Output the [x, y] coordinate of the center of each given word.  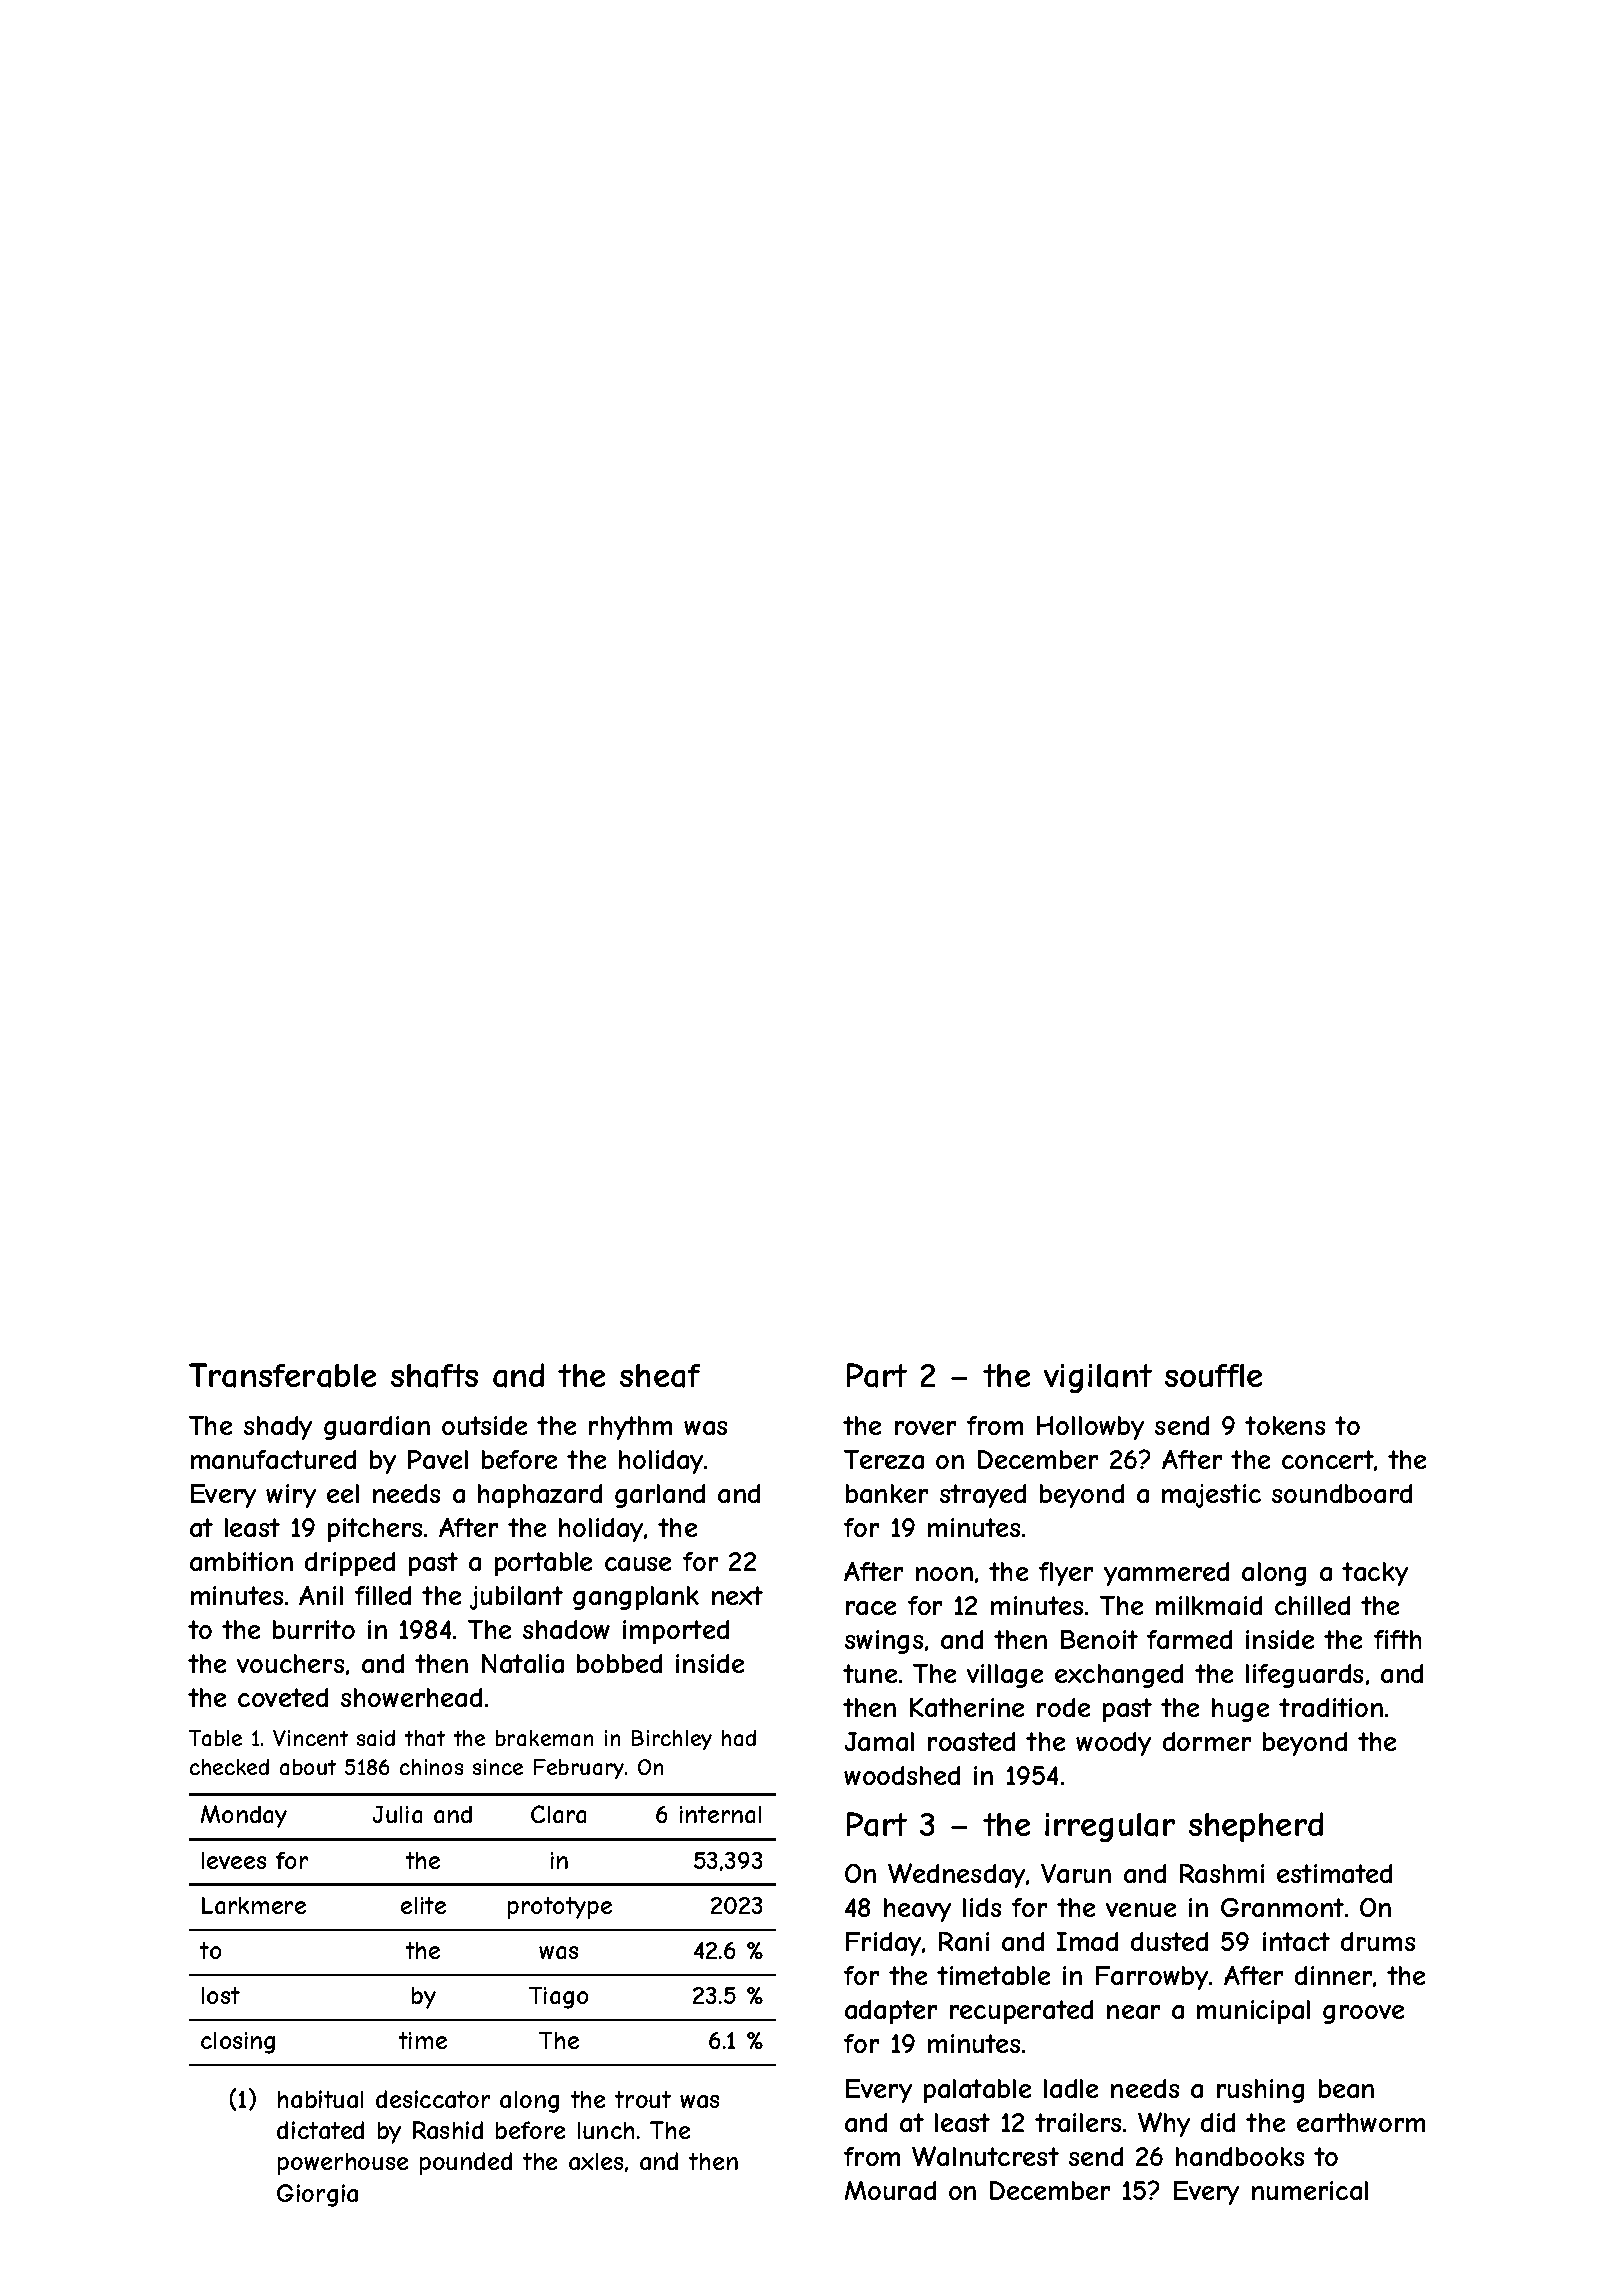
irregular [1110, 1827]
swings [884, 1642]
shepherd [1256, 1827]
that [425, 1738]
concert [1328, 1459]
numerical [1310, 2190]
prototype [560, 1908]
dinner [1333, 1975]
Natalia [523, 1663]
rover [925, 1428]
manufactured [273, 1459]
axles [596, 2161]
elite [423, 1905]
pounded [466, 2163]
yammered [1166, 1574]
